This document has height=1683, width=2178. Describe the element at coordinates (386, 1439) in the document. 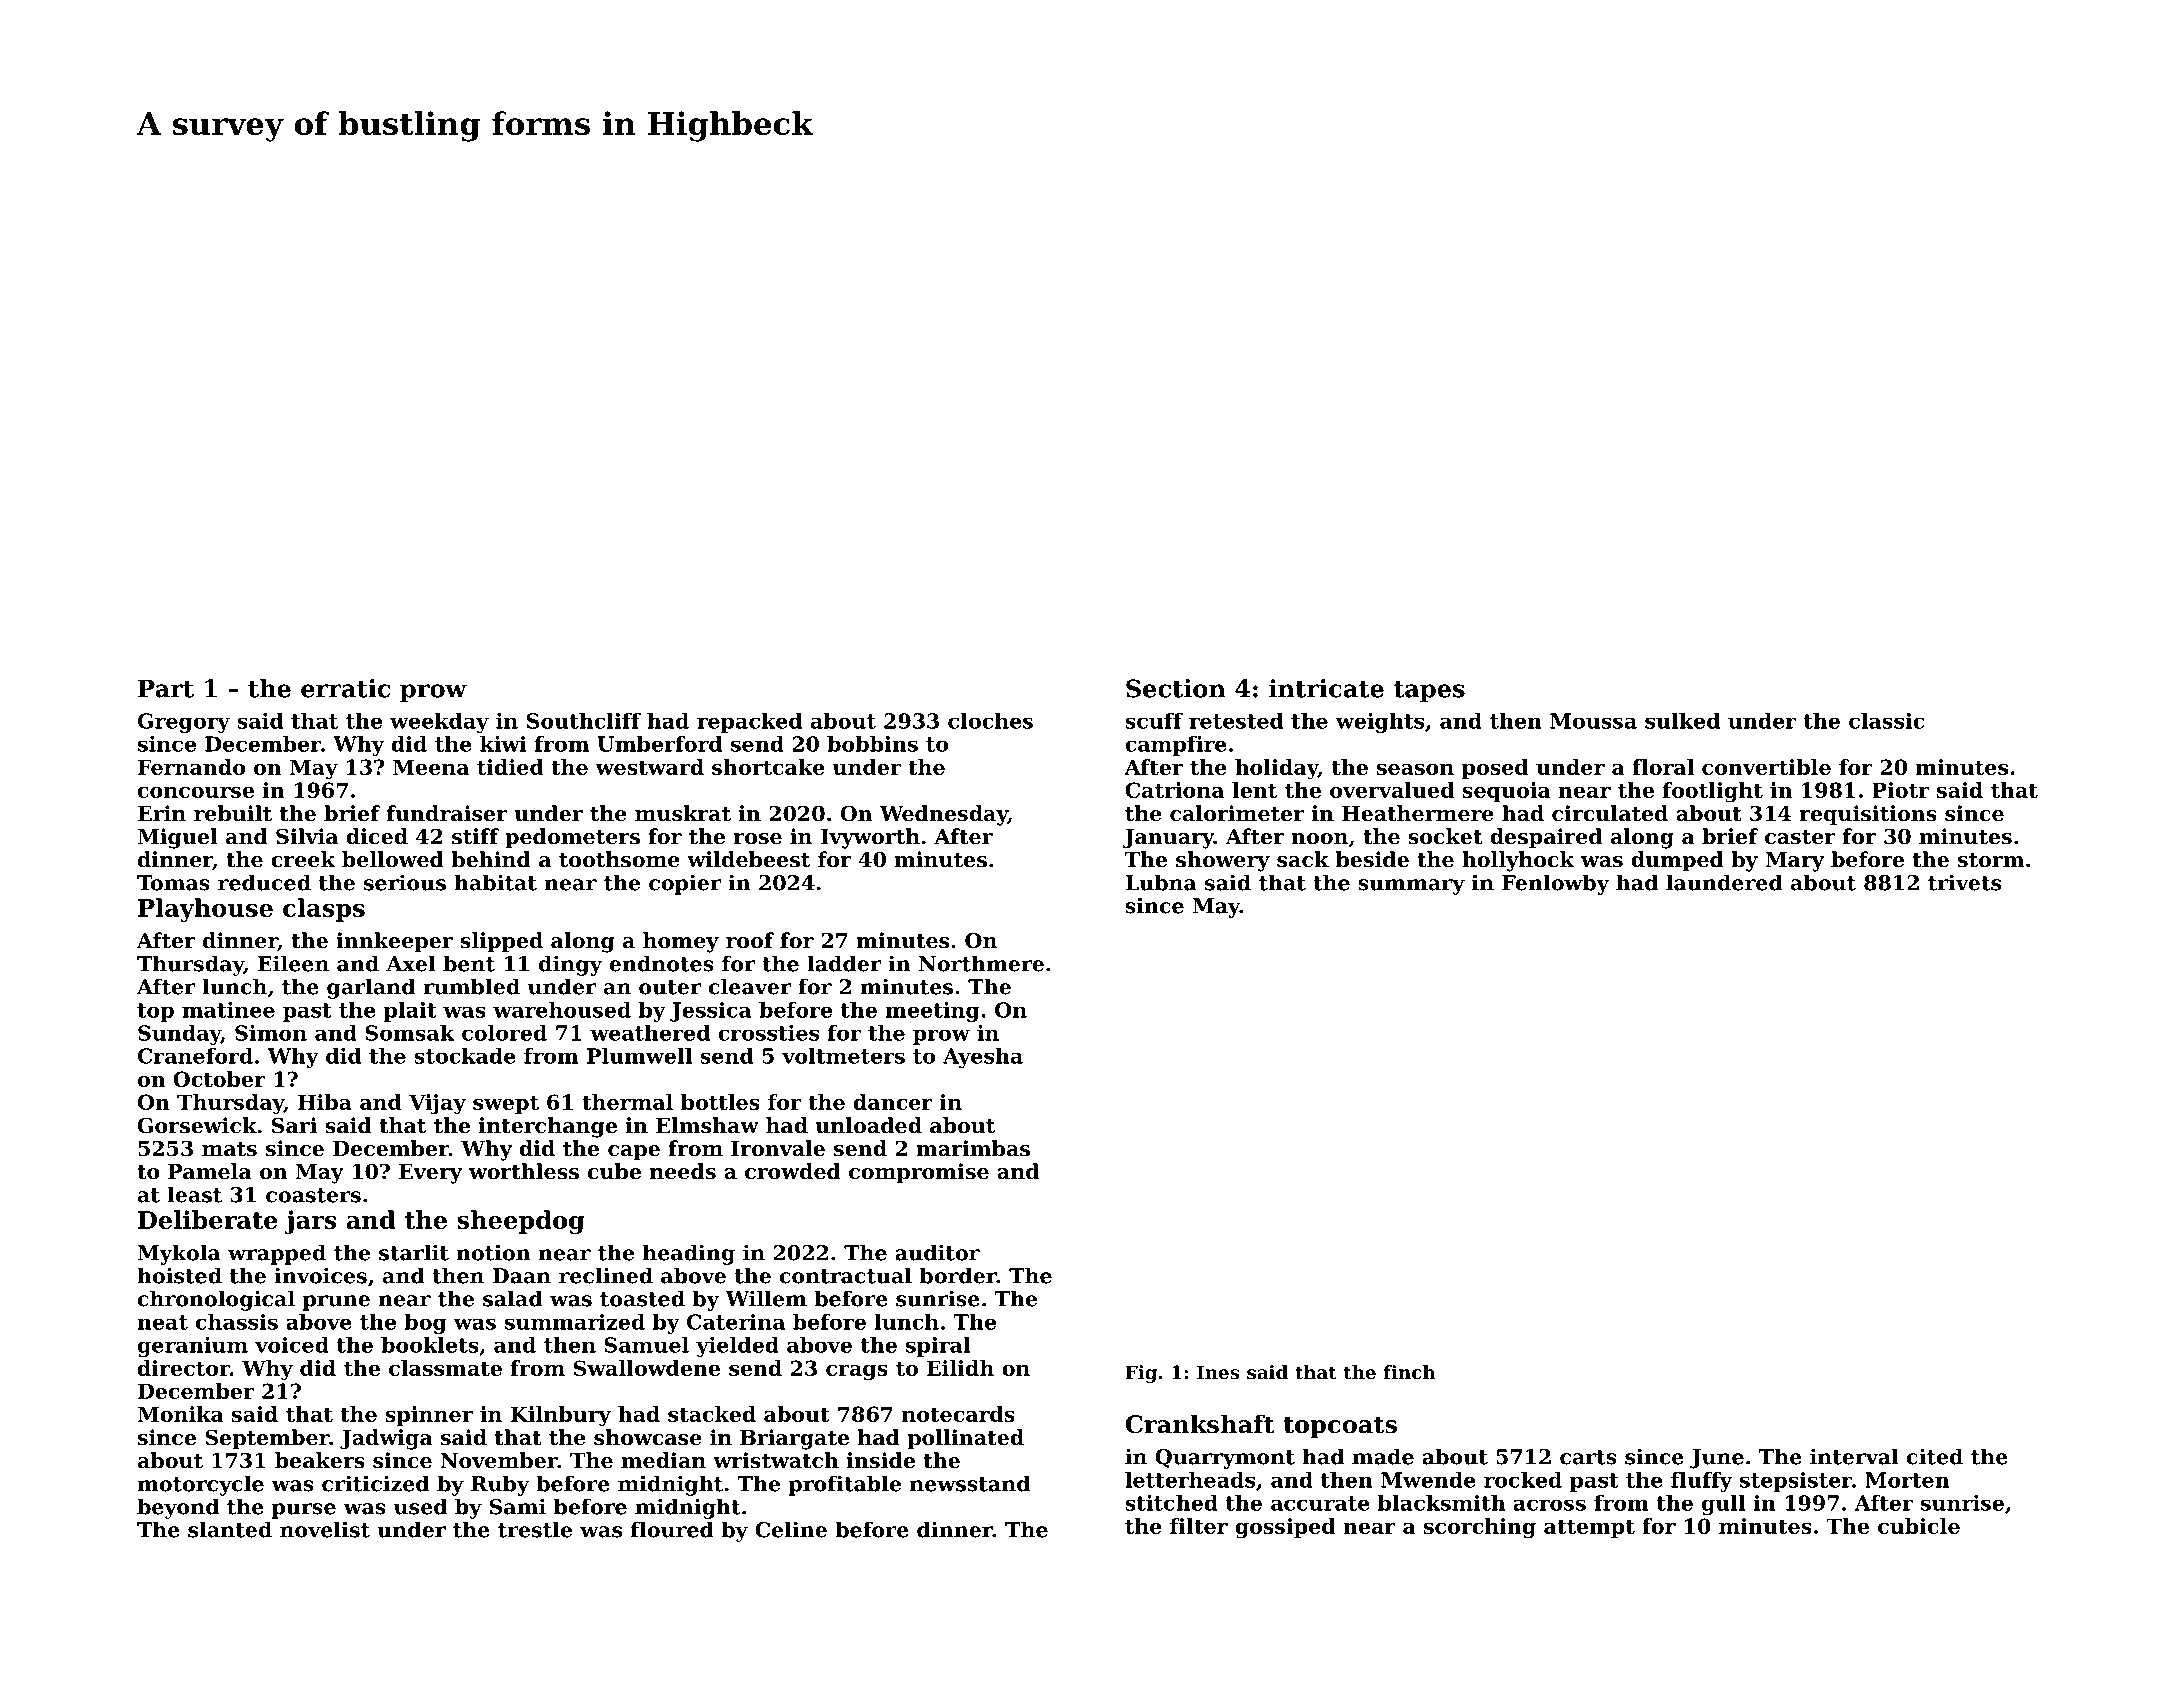

I see `Jadwiga` at that location.
